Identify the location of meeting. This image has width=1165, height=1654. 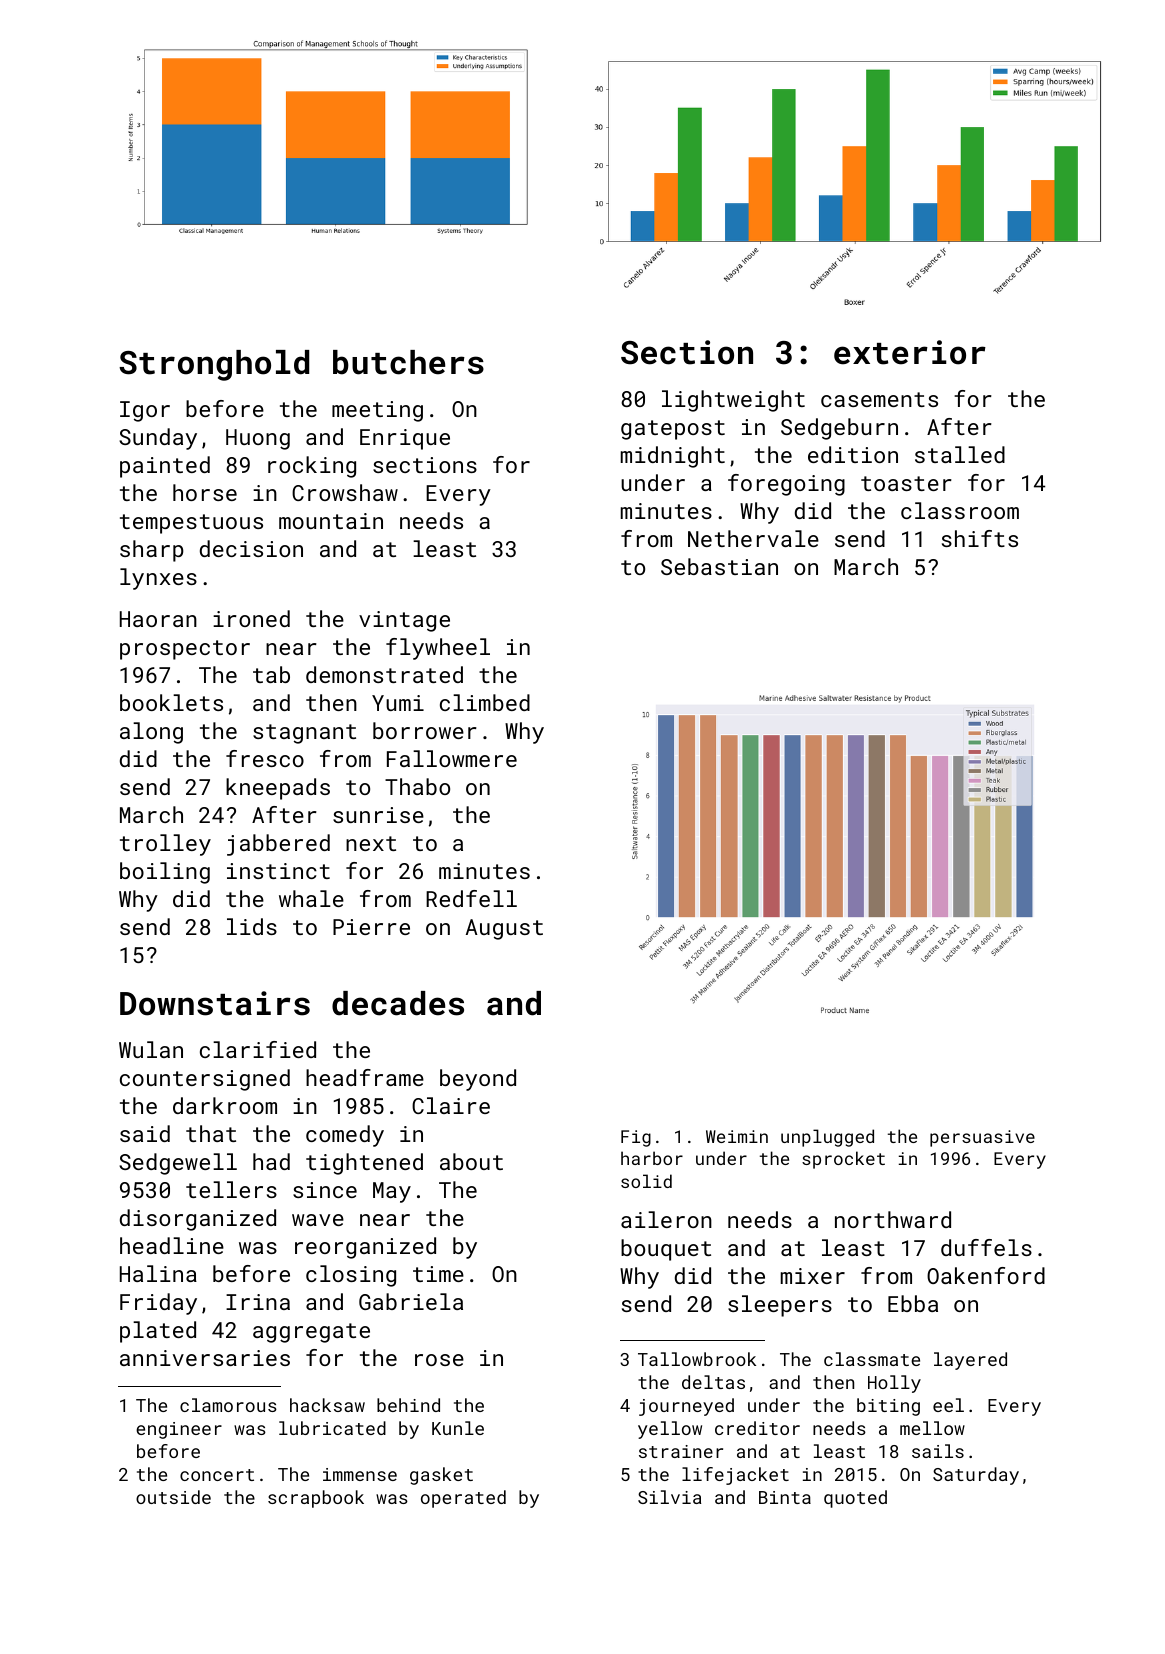
(377, 411).
